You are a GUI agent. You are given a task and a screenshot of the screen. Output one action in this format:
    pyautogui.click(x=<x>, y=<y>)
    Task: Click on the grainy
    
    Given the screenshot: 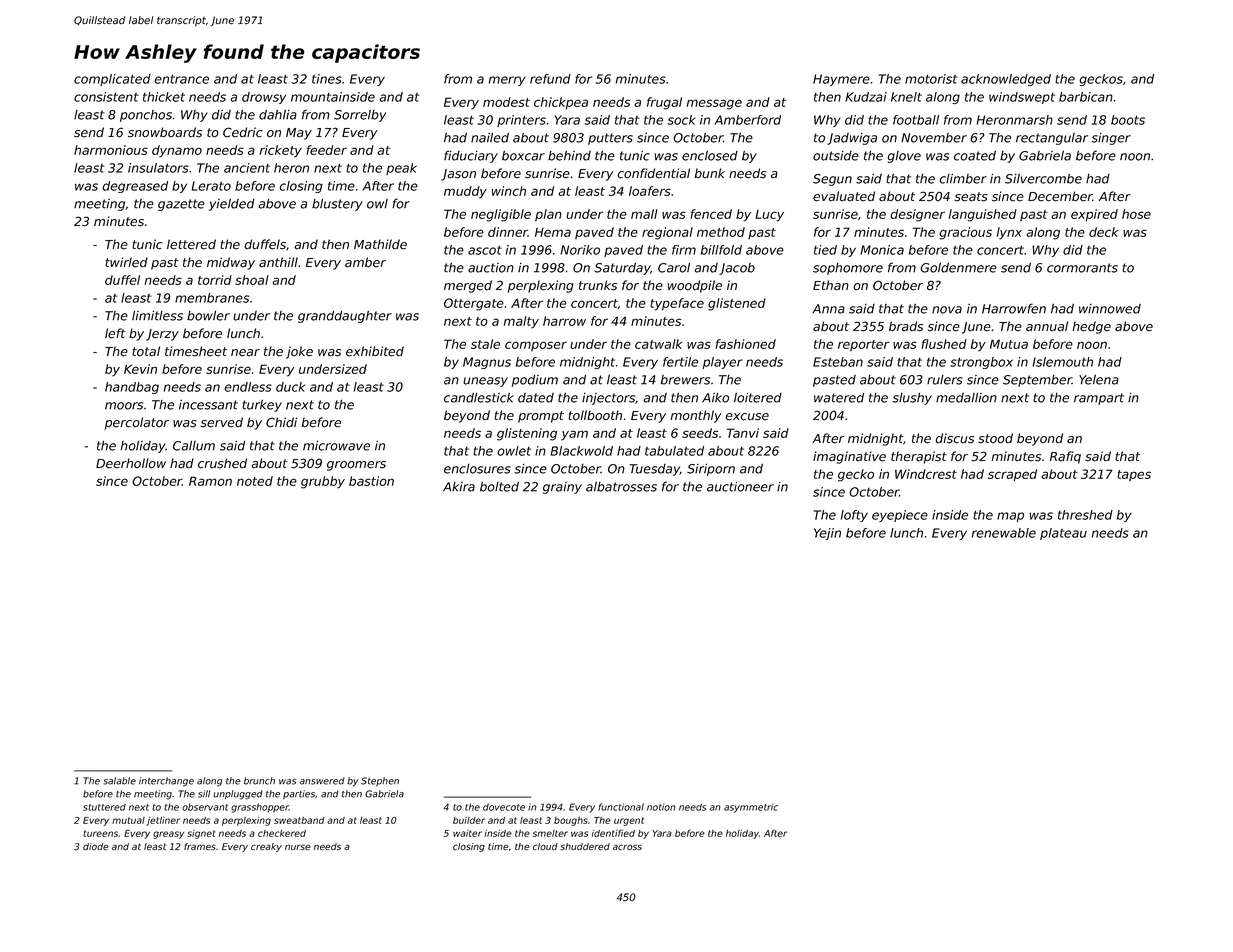 What is the action you would take?
    pyautogui.click(x=562, y=488)
